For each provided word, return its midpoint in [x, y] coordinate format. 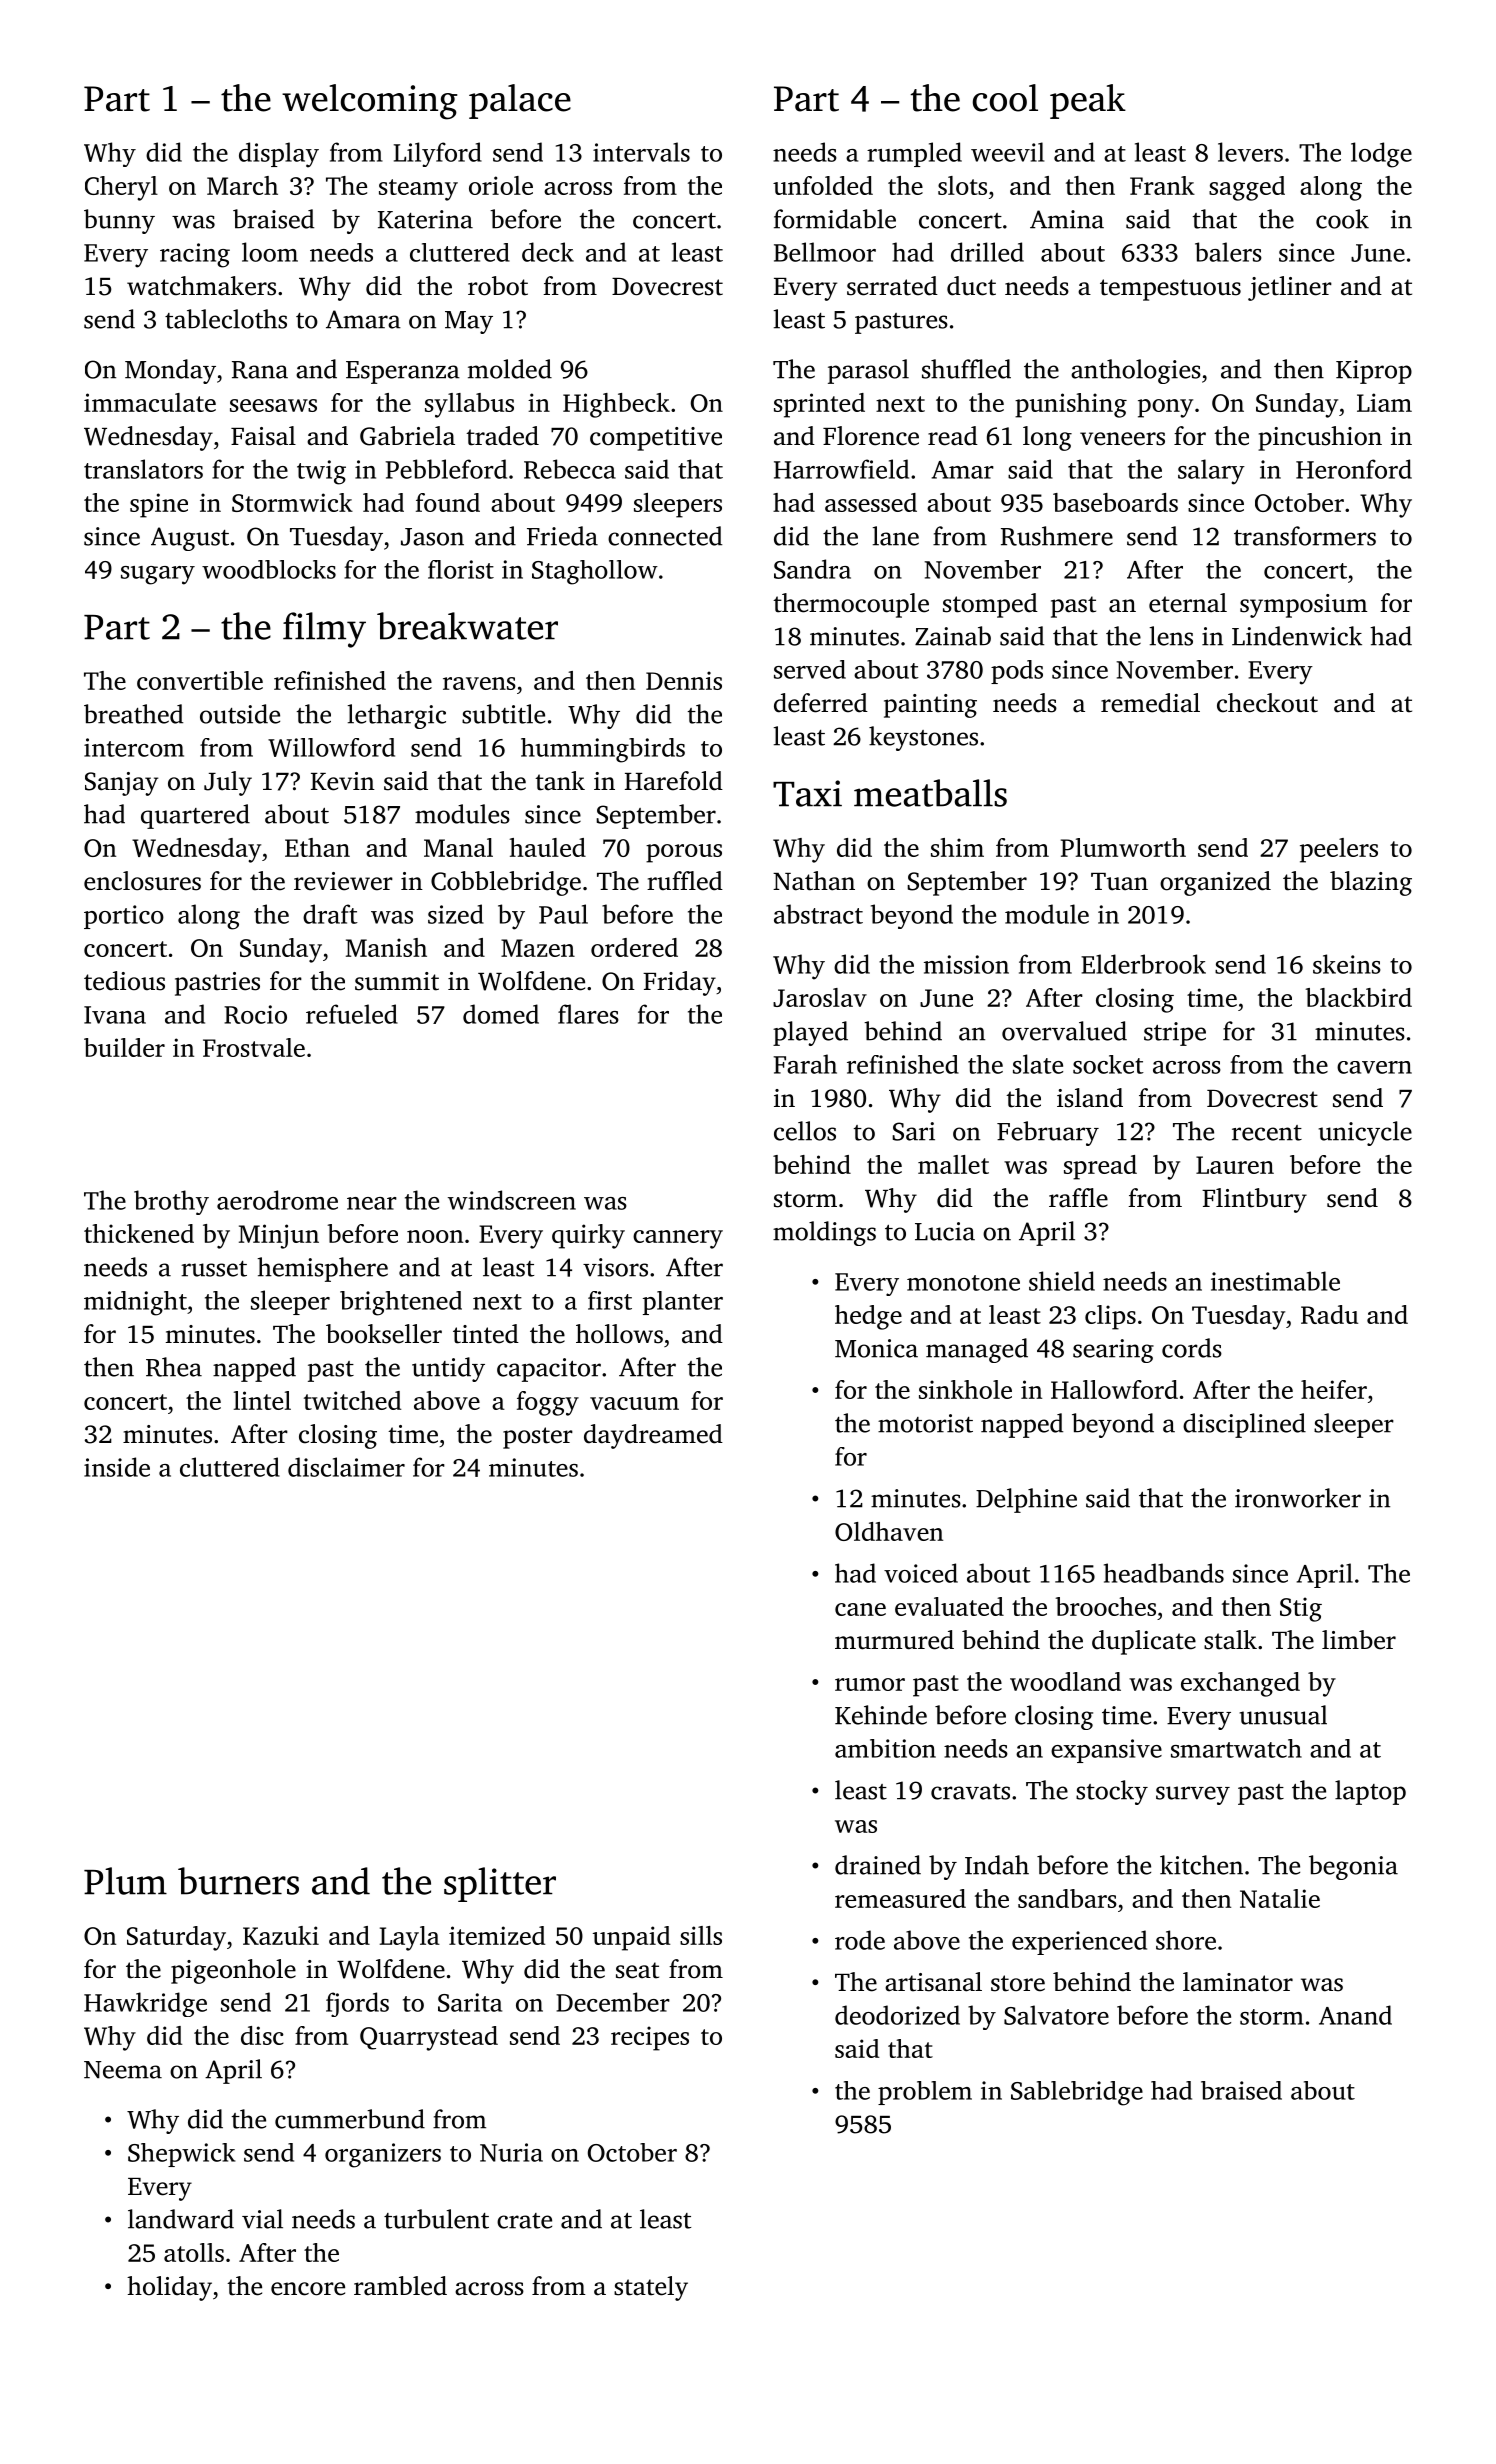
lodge [1381, 155]
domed [501, 1014]
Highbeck [616, 405]
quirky [588, 1236]
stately [651, 2288]
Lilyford [438, 154]
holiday [169, 2288]
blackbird [1358, 997]
